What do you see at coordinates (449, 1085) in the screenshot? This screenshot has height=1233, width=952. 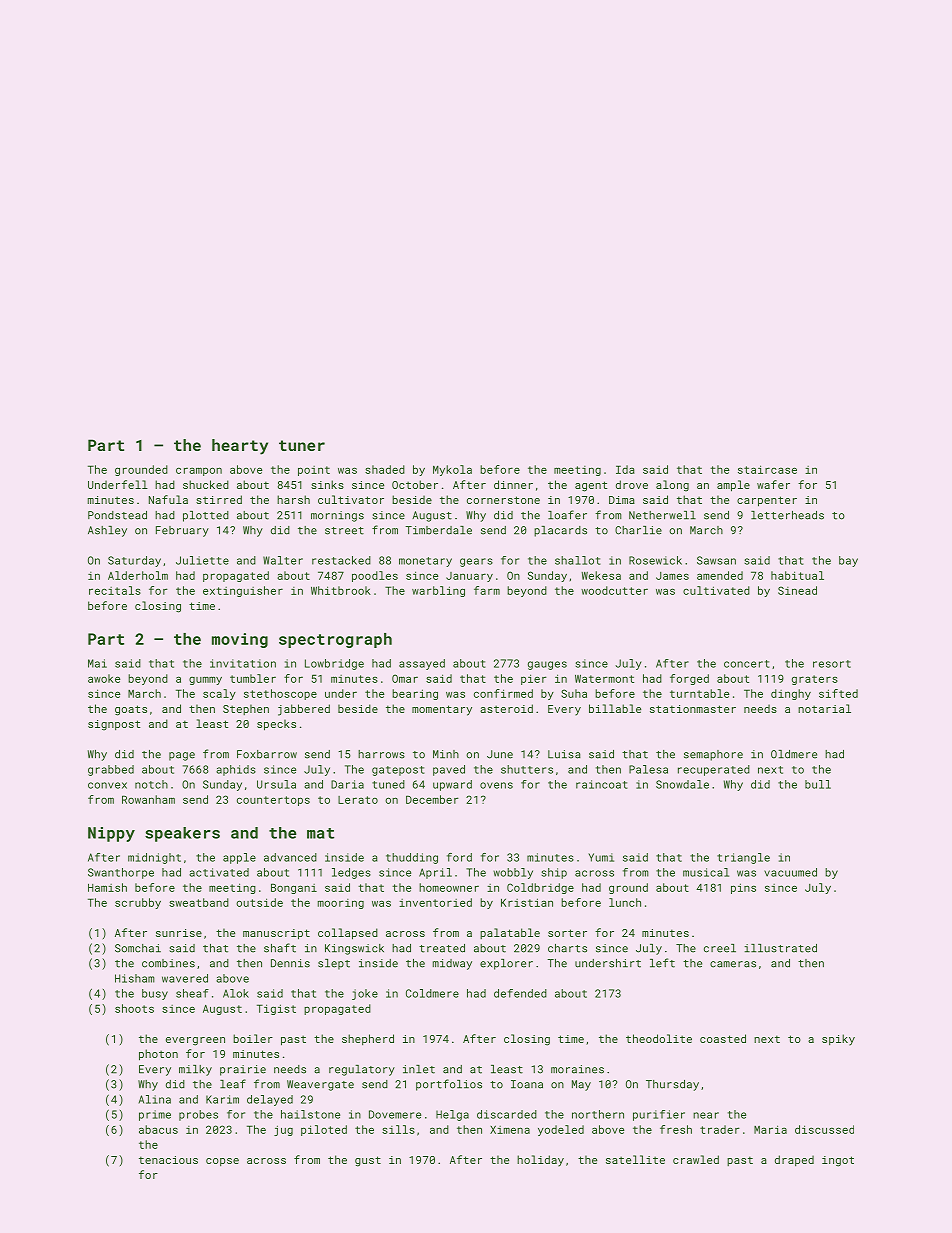 I see `portfolios` at bounding box center [449, 1085].
